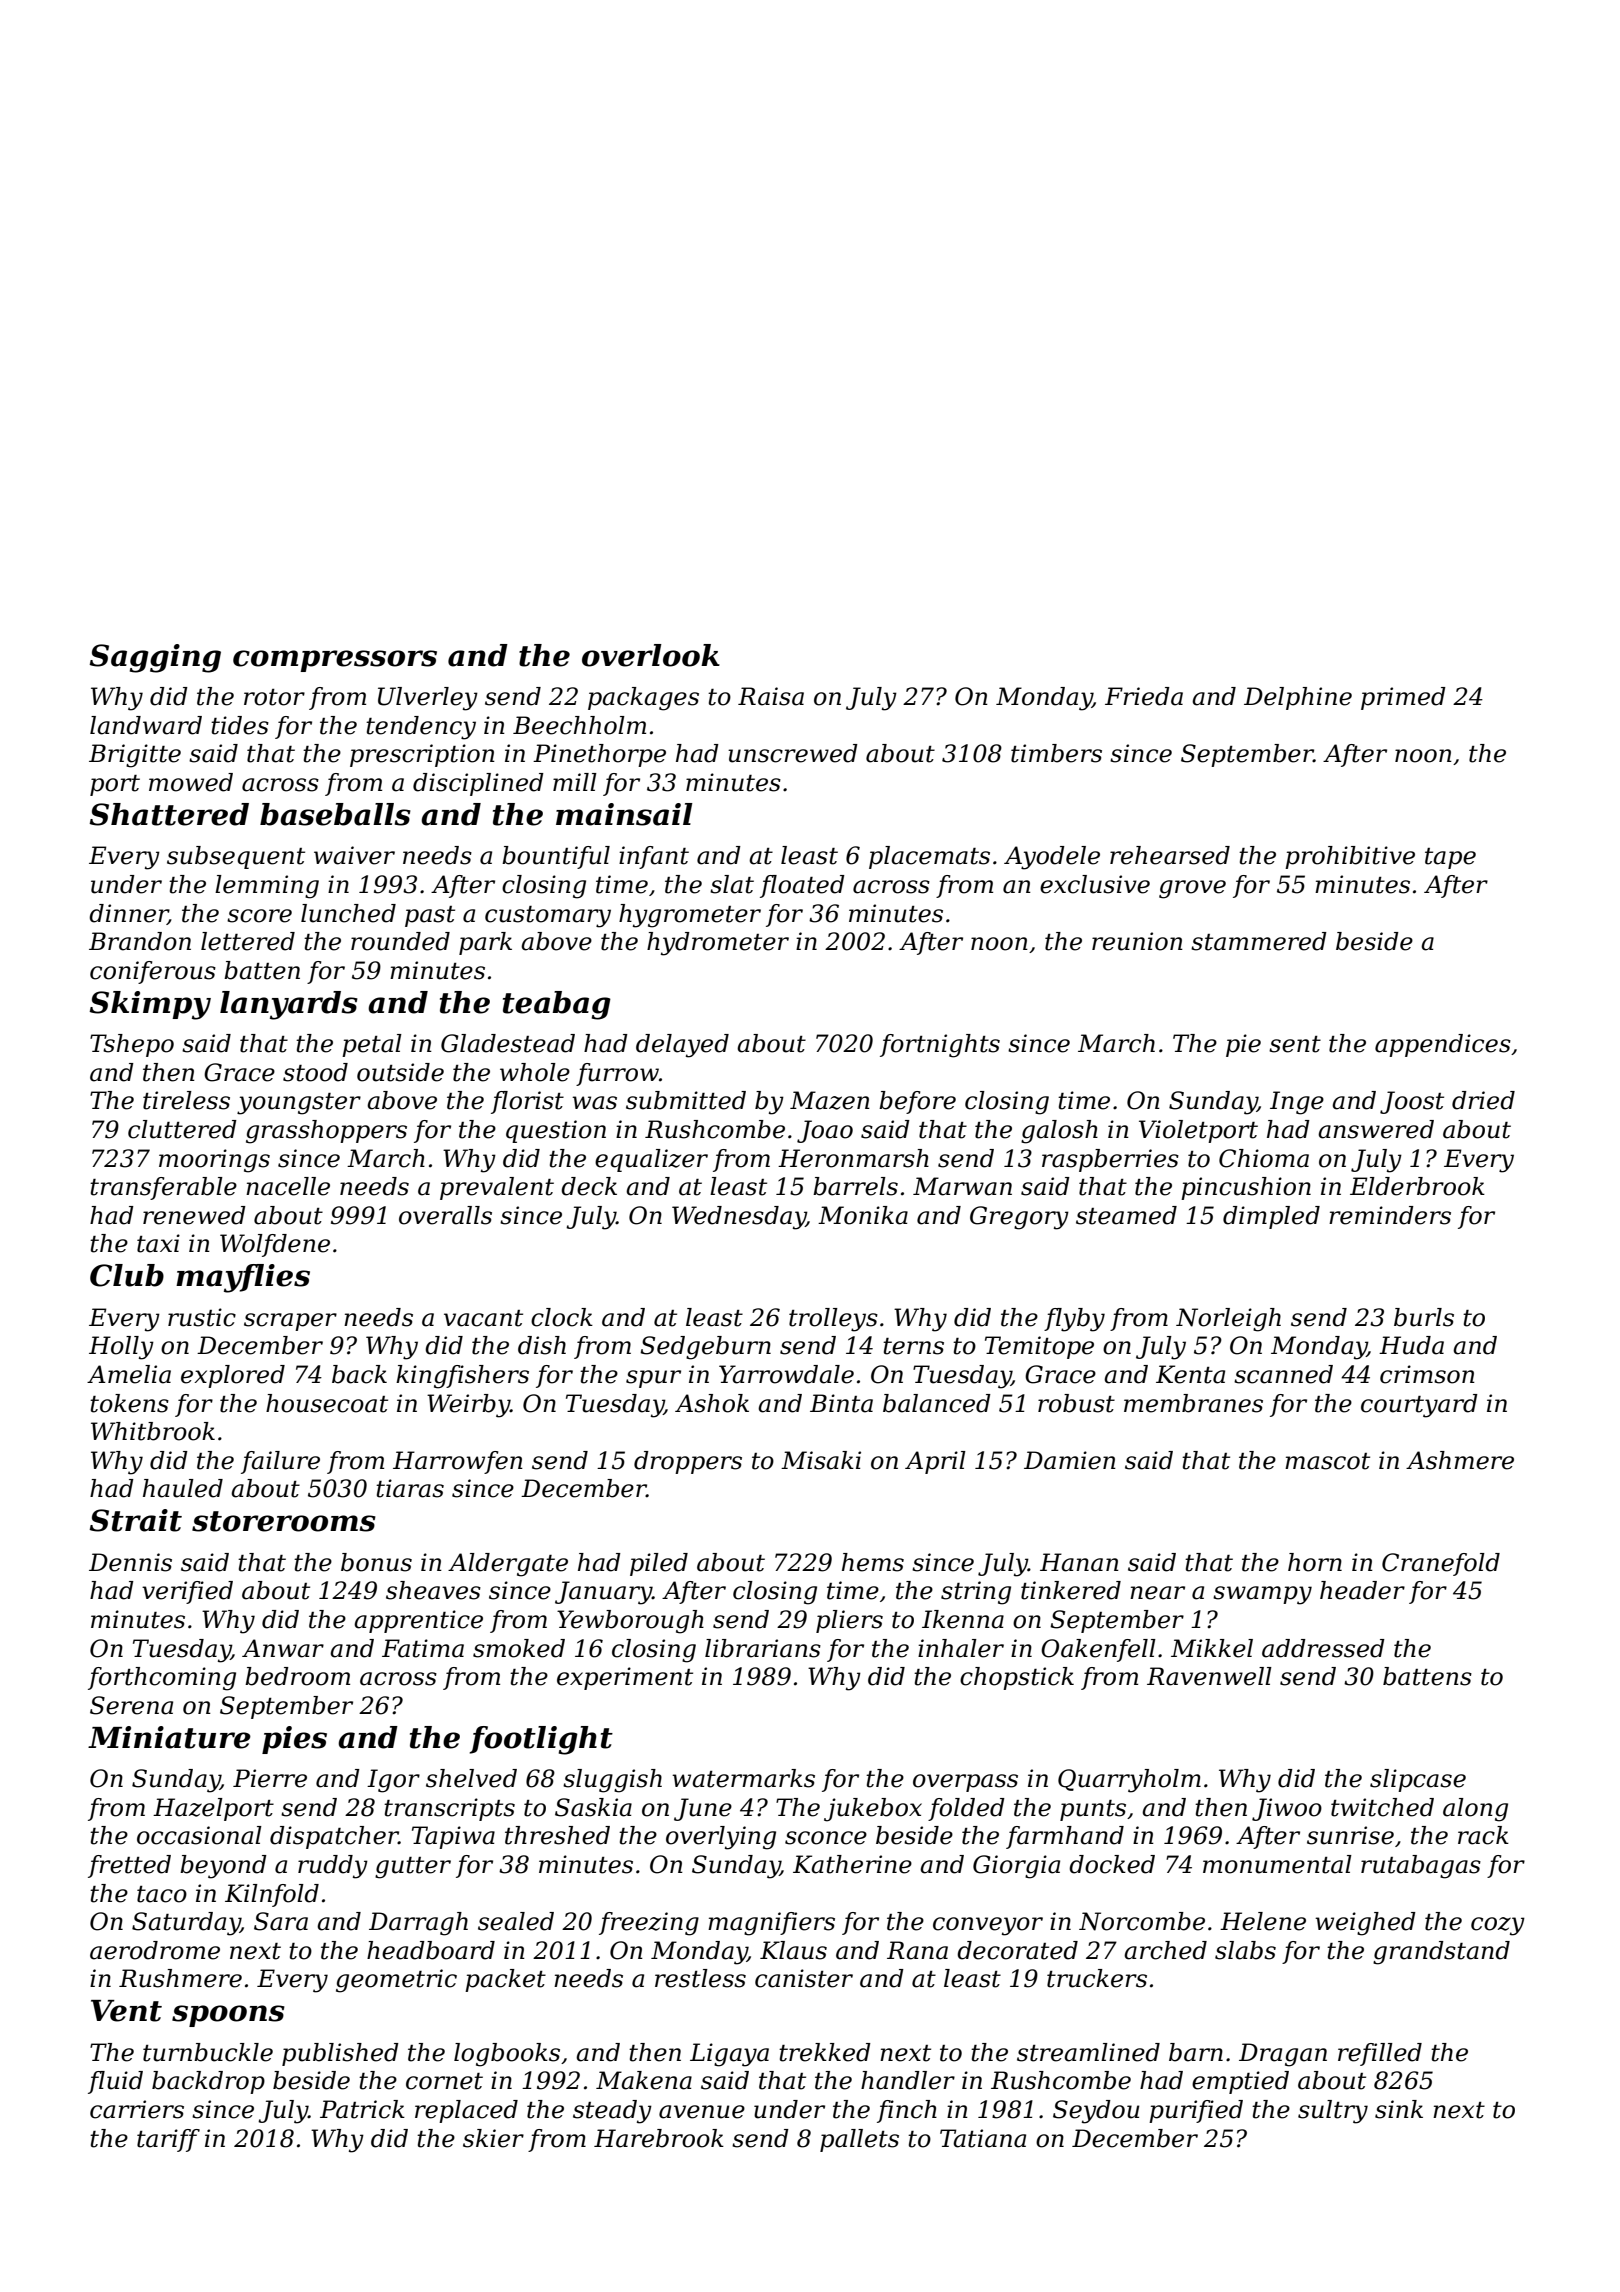 The width and height of the screenshot is (1620, 2292). Describe the element at coordinates (1417, 1186) in the screenshot. I see `Elderbrook` at that location.
